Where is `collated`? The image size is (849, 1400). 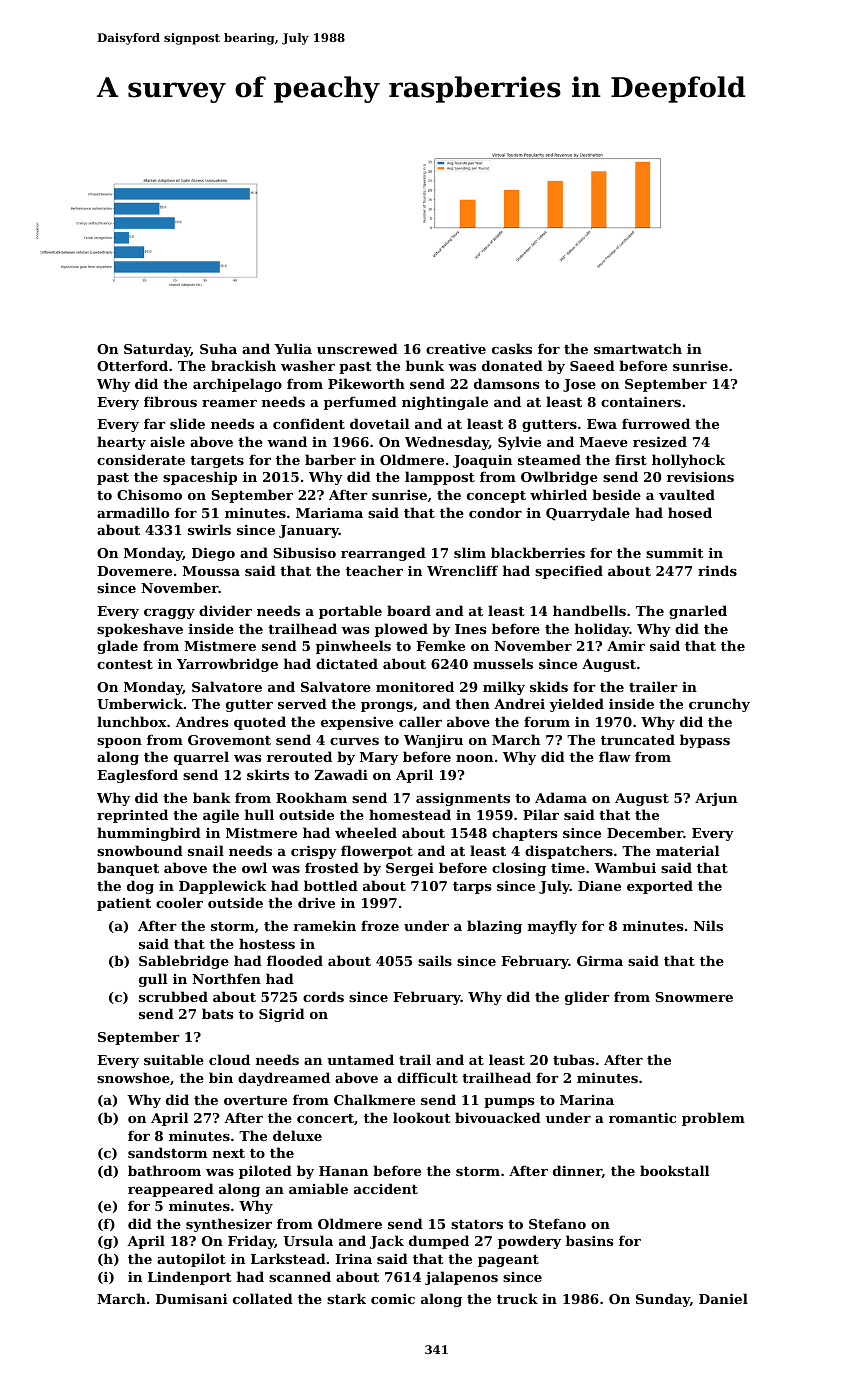 collated is located at coordinates (263, 1298).
